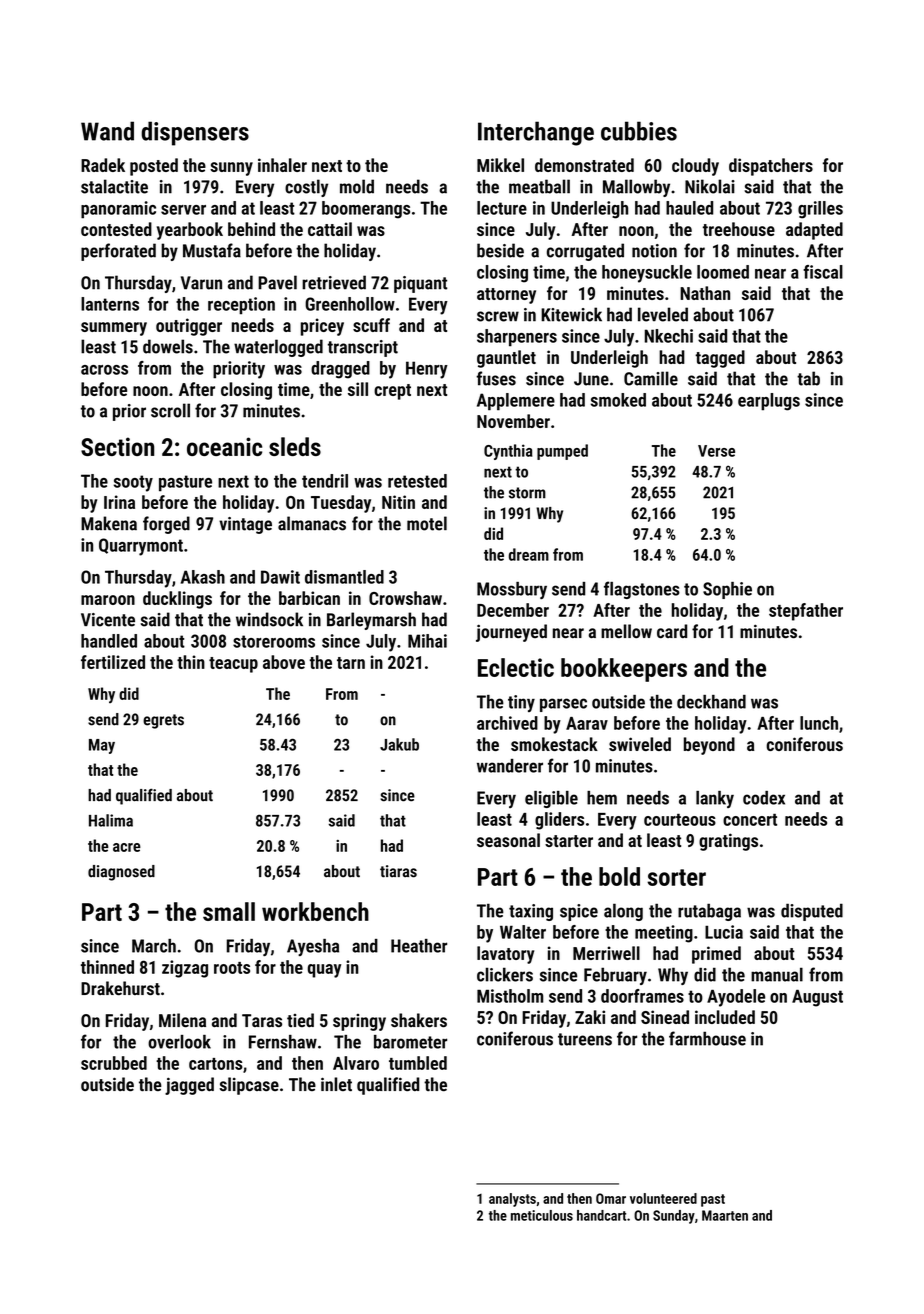 Image resolution: width=924 pixels, height=1314 pixels. I want to click on Tuesday, so click(341, 504).
